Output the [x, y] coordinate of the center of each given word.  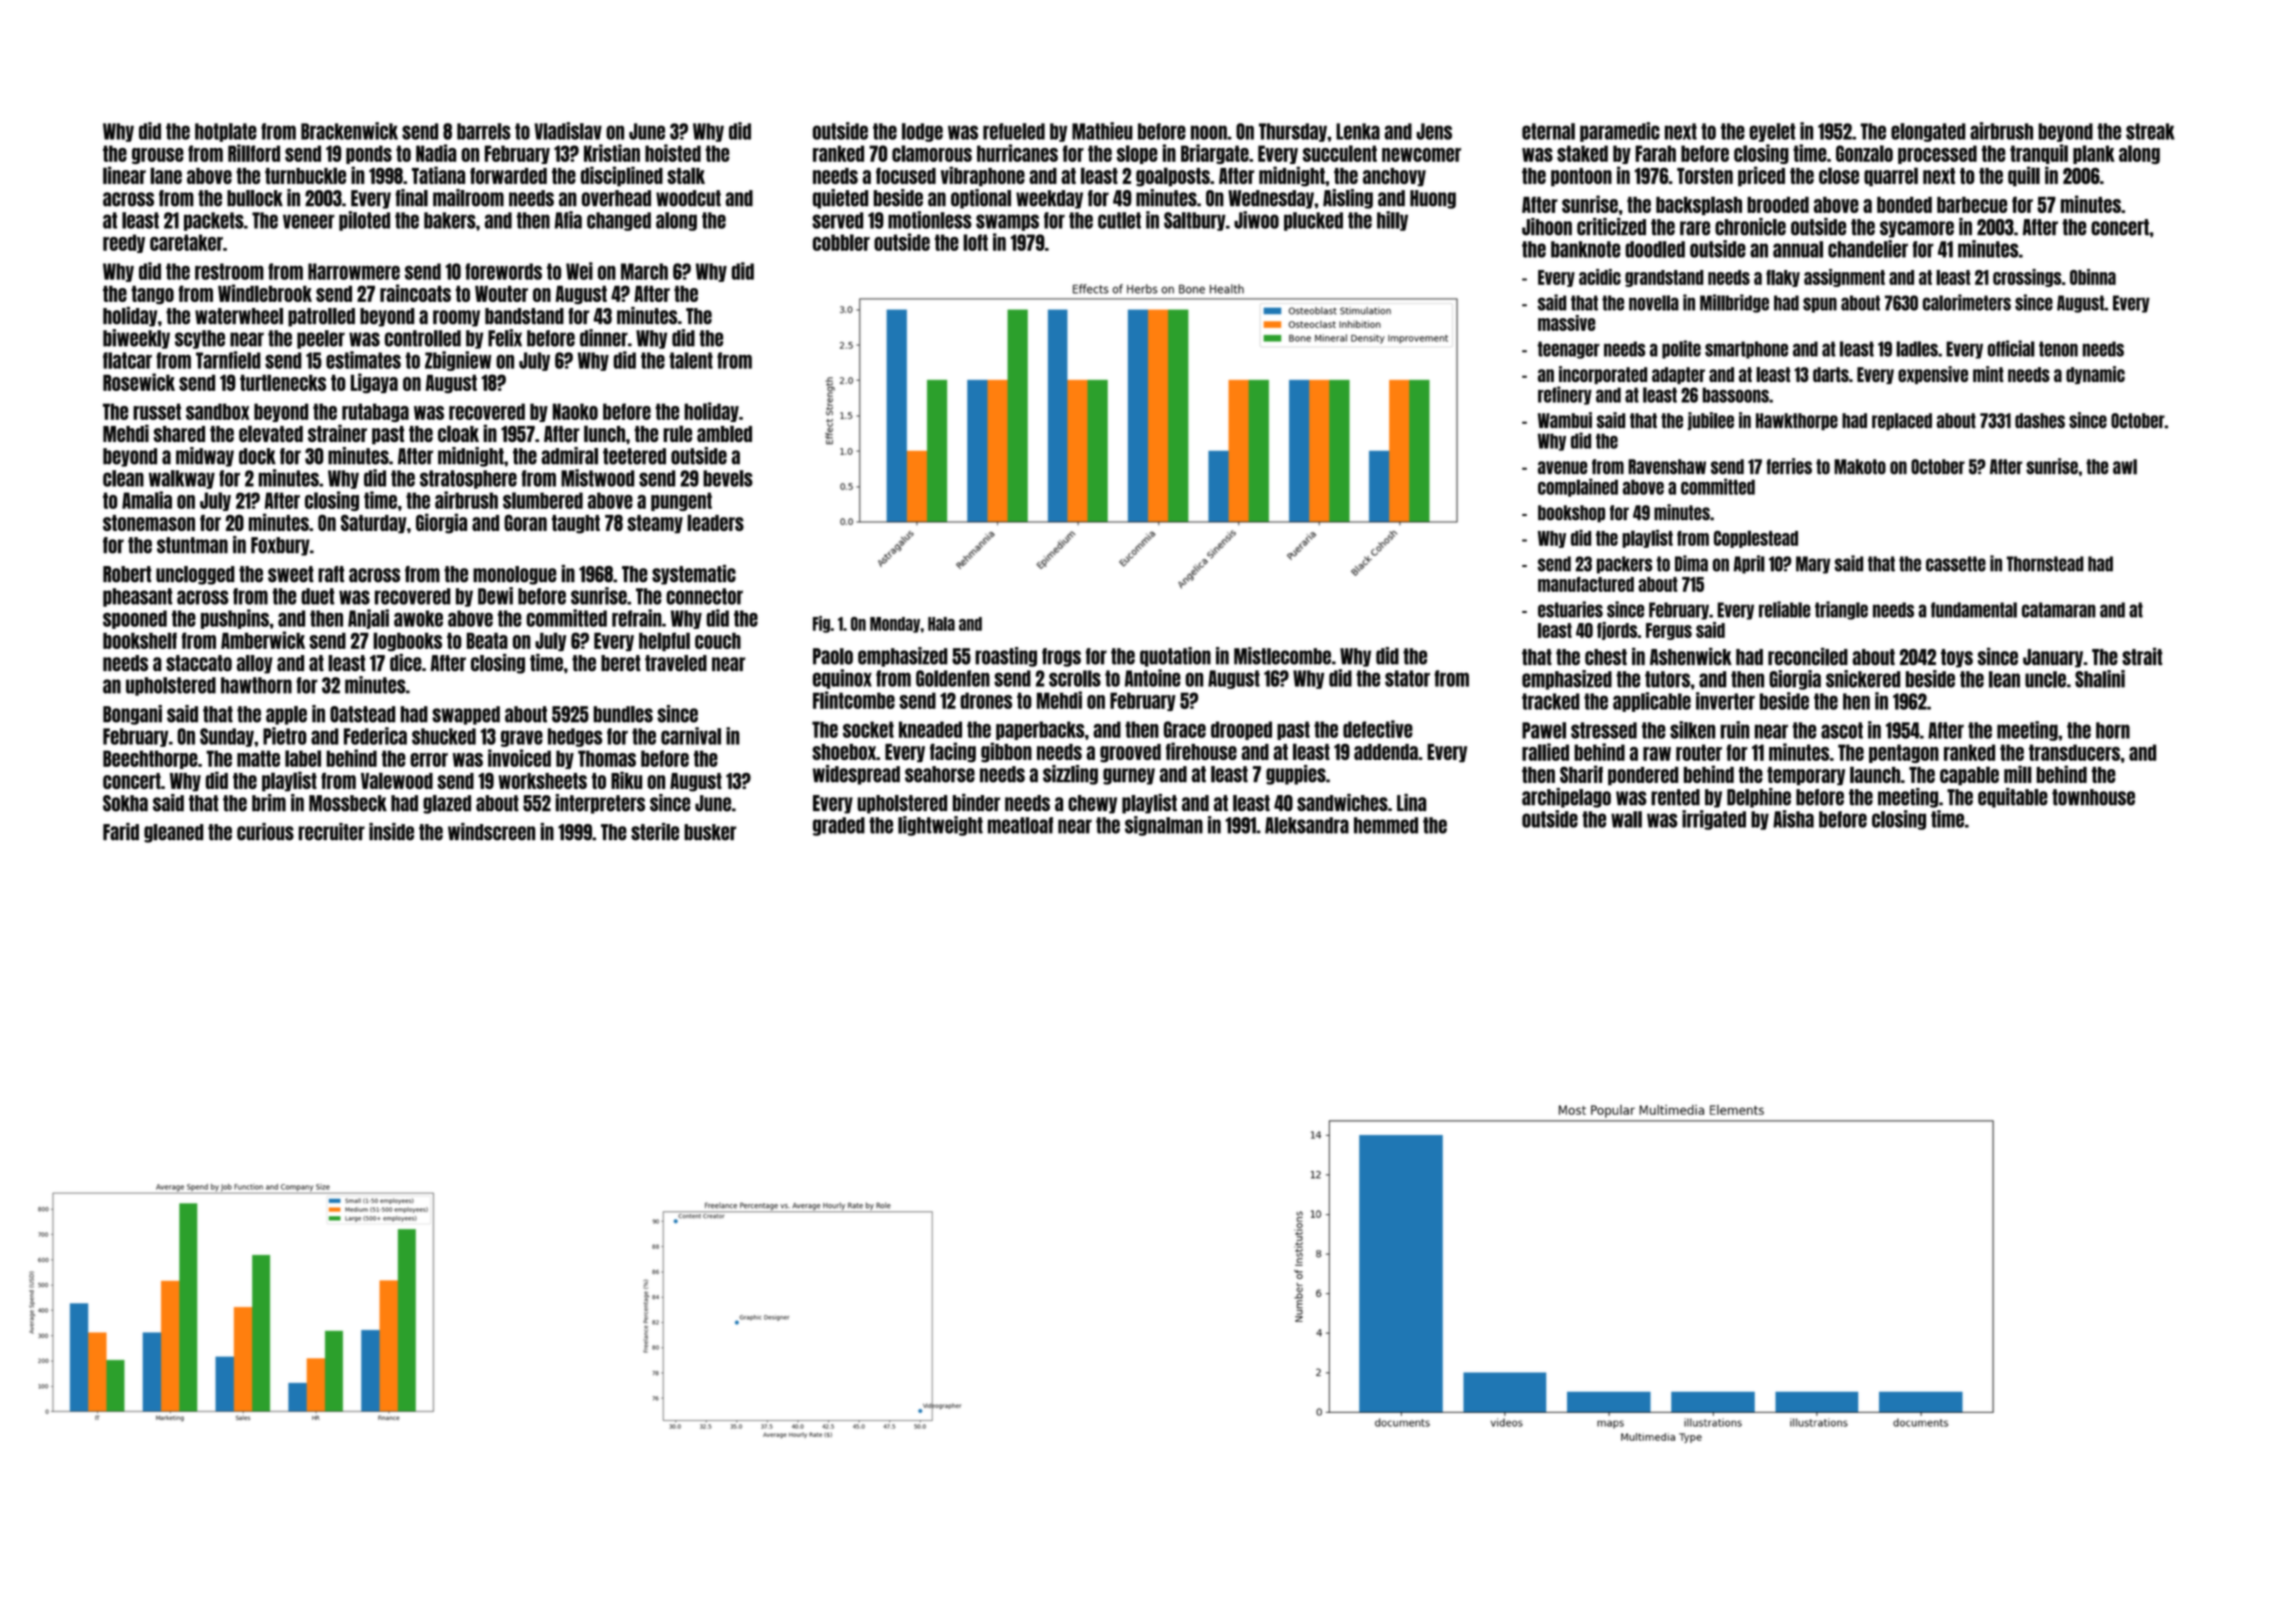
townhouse [2093, 797]
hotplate [226, 132]
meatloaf [1020, 825]
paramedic [1620, 132]
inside [391, 832]
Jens [1434, 131]
